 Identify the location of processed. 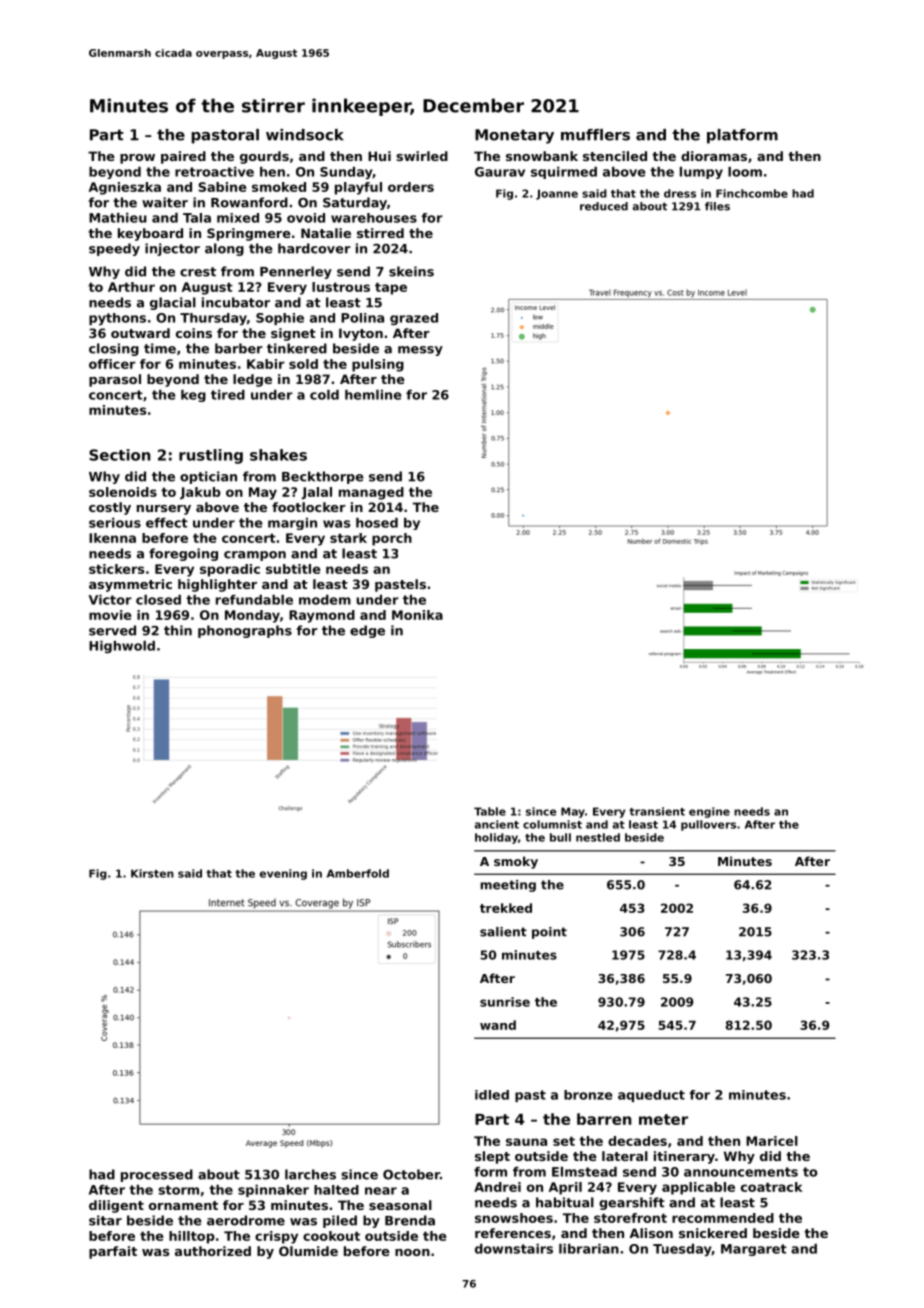
(157, 1175).
